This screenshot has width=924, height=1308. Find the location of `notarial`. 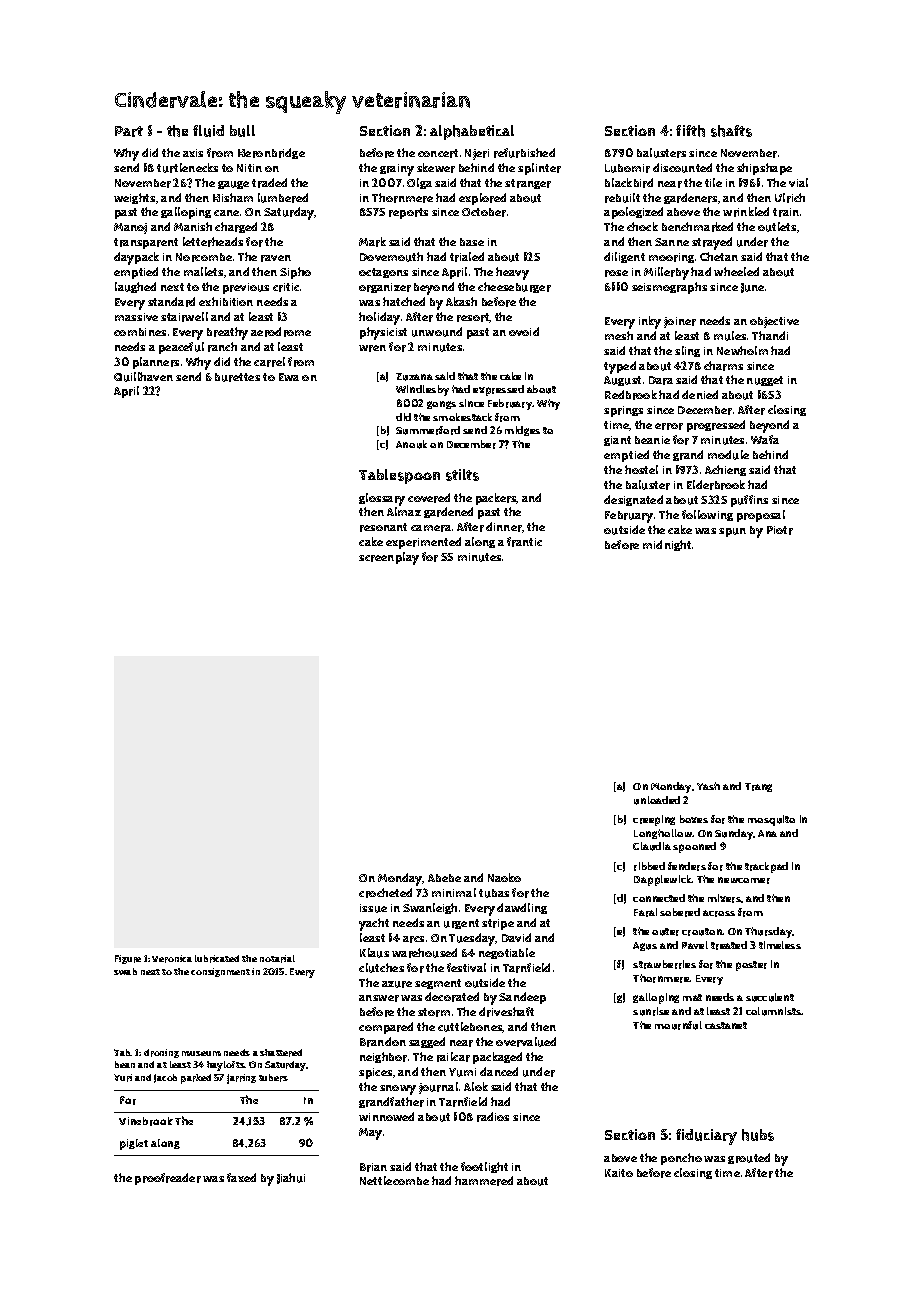

notarial is located at coordinates (277, 959).
